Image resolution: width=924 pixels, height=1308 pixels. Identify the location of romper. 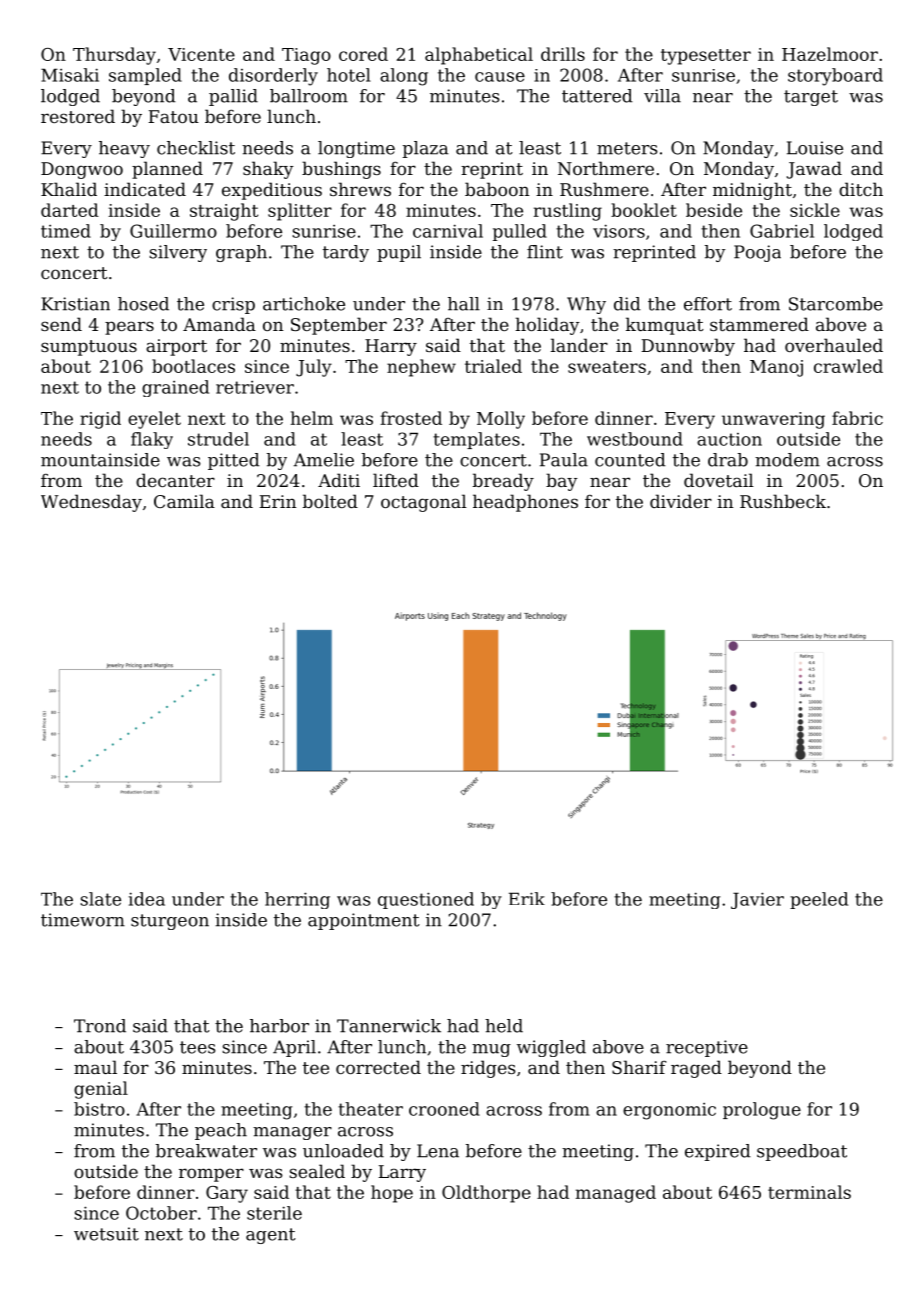
(211, 1175).
